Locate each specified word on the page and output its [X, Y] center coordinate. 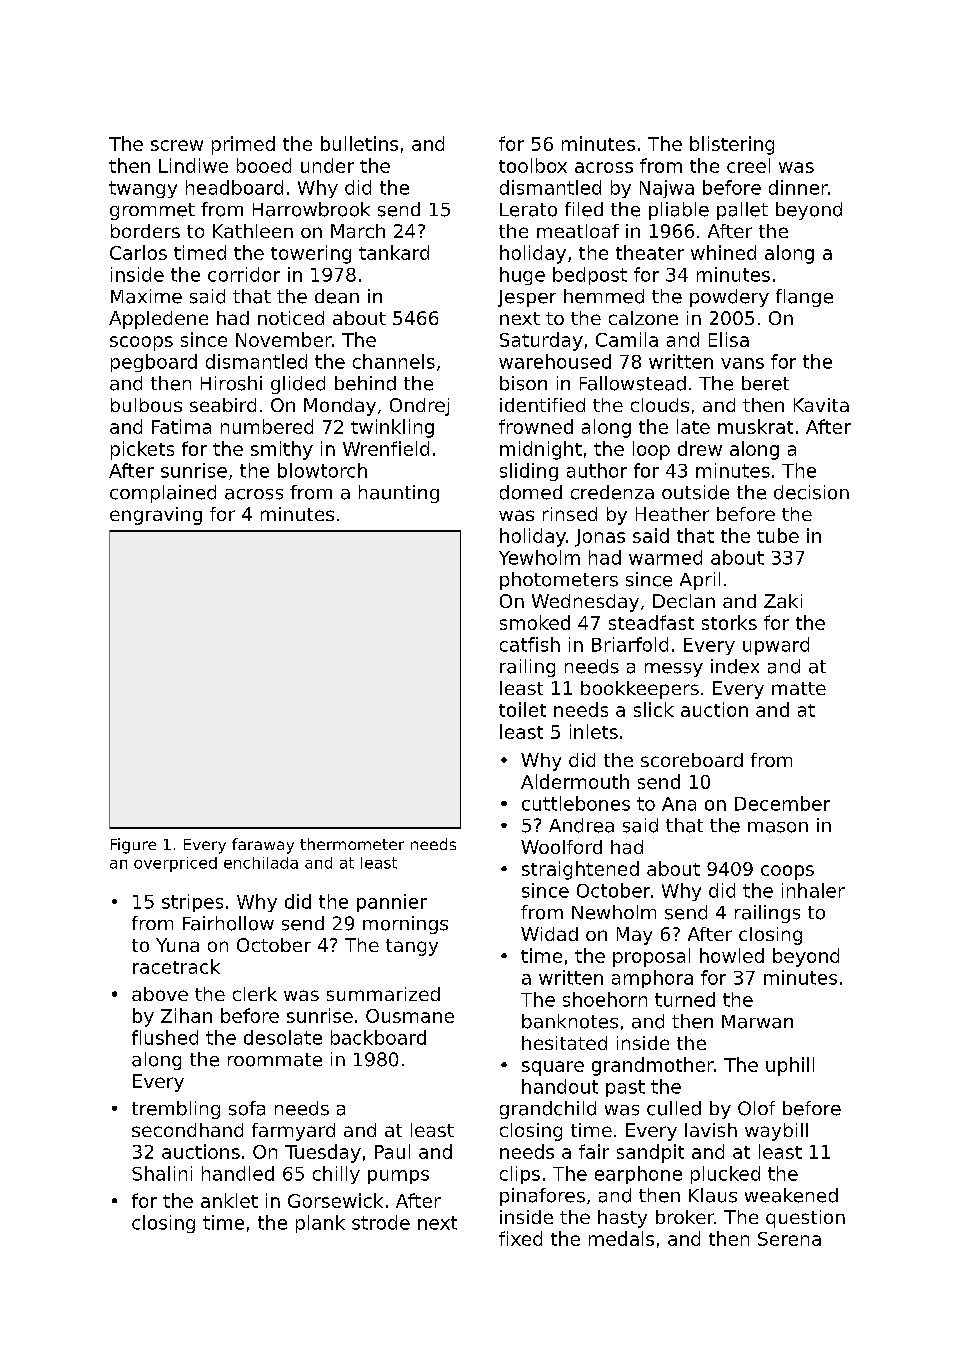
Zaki [783, 601]
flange [804, 298]
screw [177, 145]
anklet [229, 1200]
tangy [412, 947]
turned [685, 999]
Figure [133, 846]
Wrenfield [386, 448]
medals [621, 1238]
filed [584, 209]
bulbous [146, 405]
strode [381, 1222]
